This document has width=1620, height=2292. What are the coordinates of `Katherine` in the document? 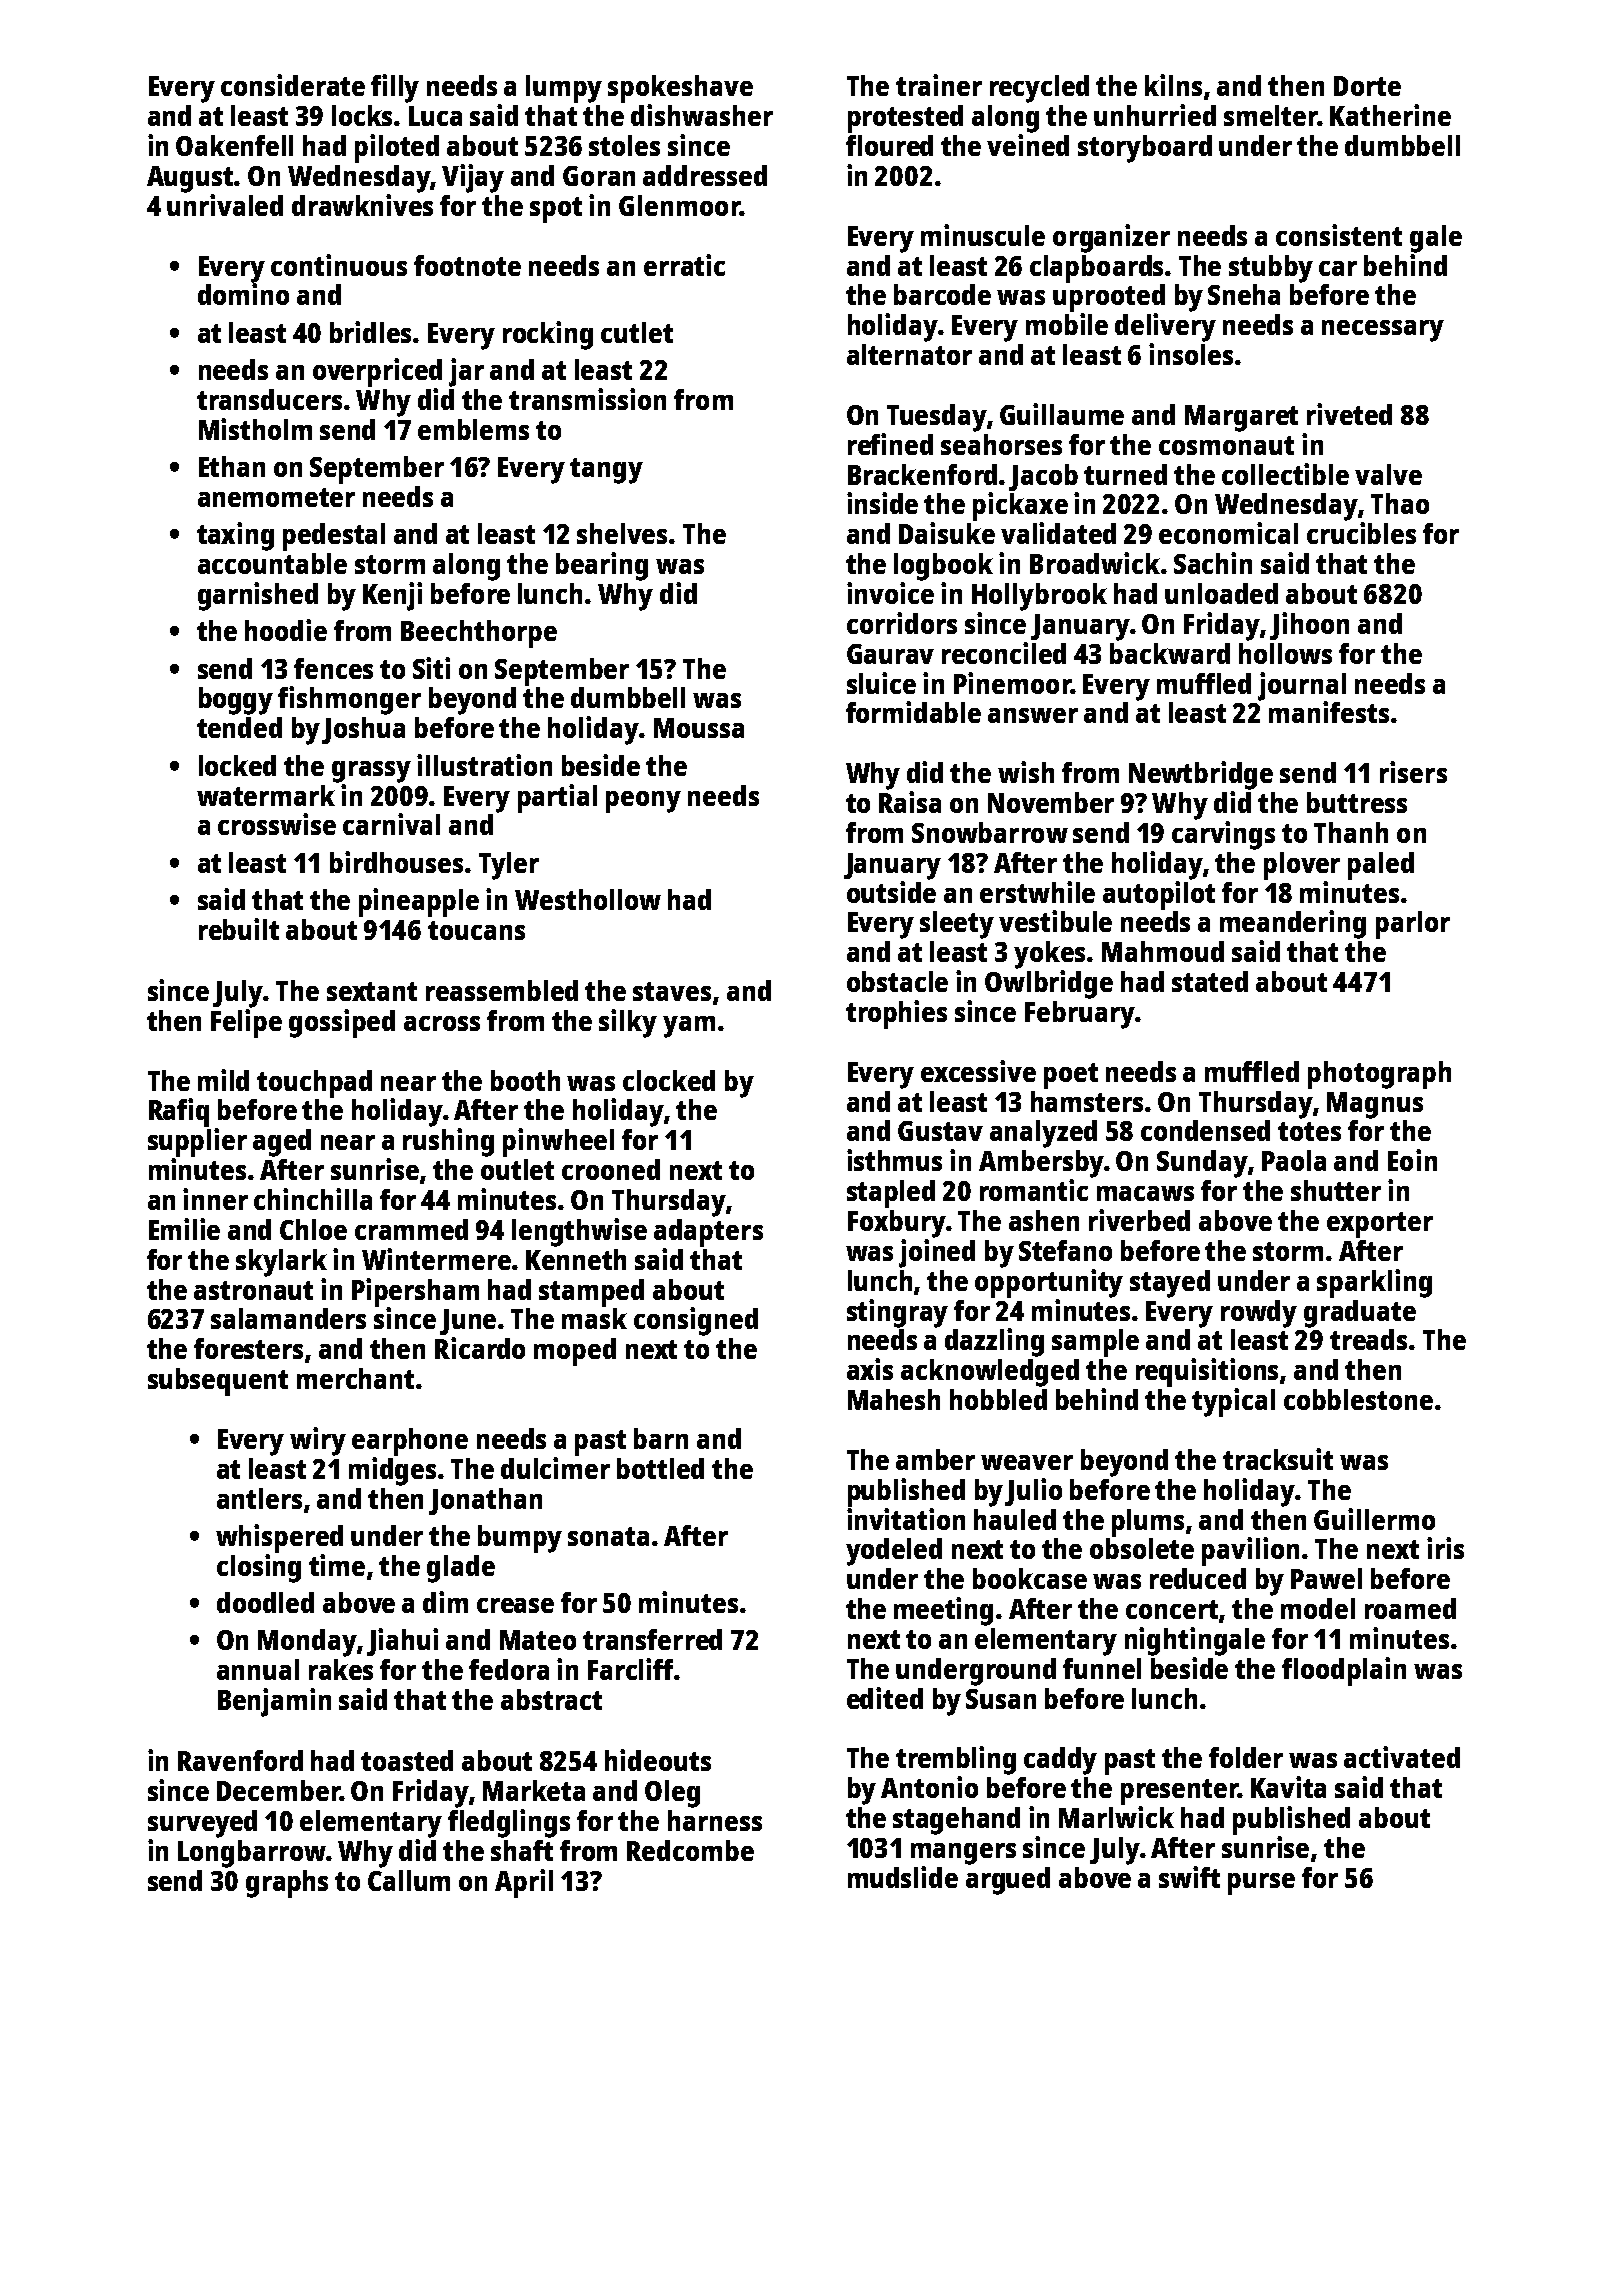 It's located at (1390, 115).
